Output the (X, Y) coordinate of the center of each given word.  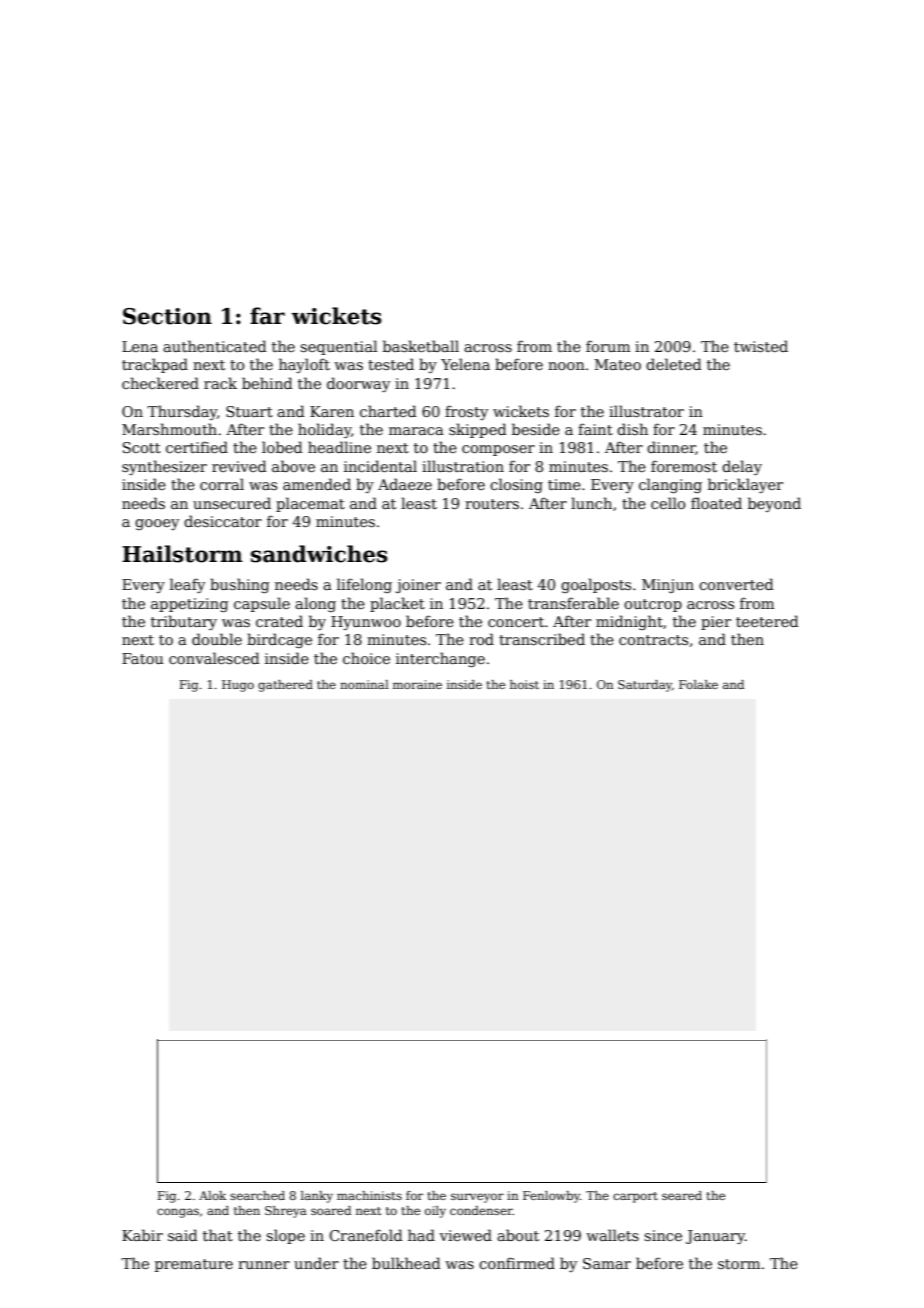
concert (516, 622)
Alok (212, 1195)
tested (391, 364)
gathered (285, 686)
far (267, 316)
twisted (761, 346)
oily (435, 1212)
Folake (698, 684)
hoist (524, 684)
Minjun (668, 586)
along (315, 604)
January (715, 1237)
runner (264, 1265)
